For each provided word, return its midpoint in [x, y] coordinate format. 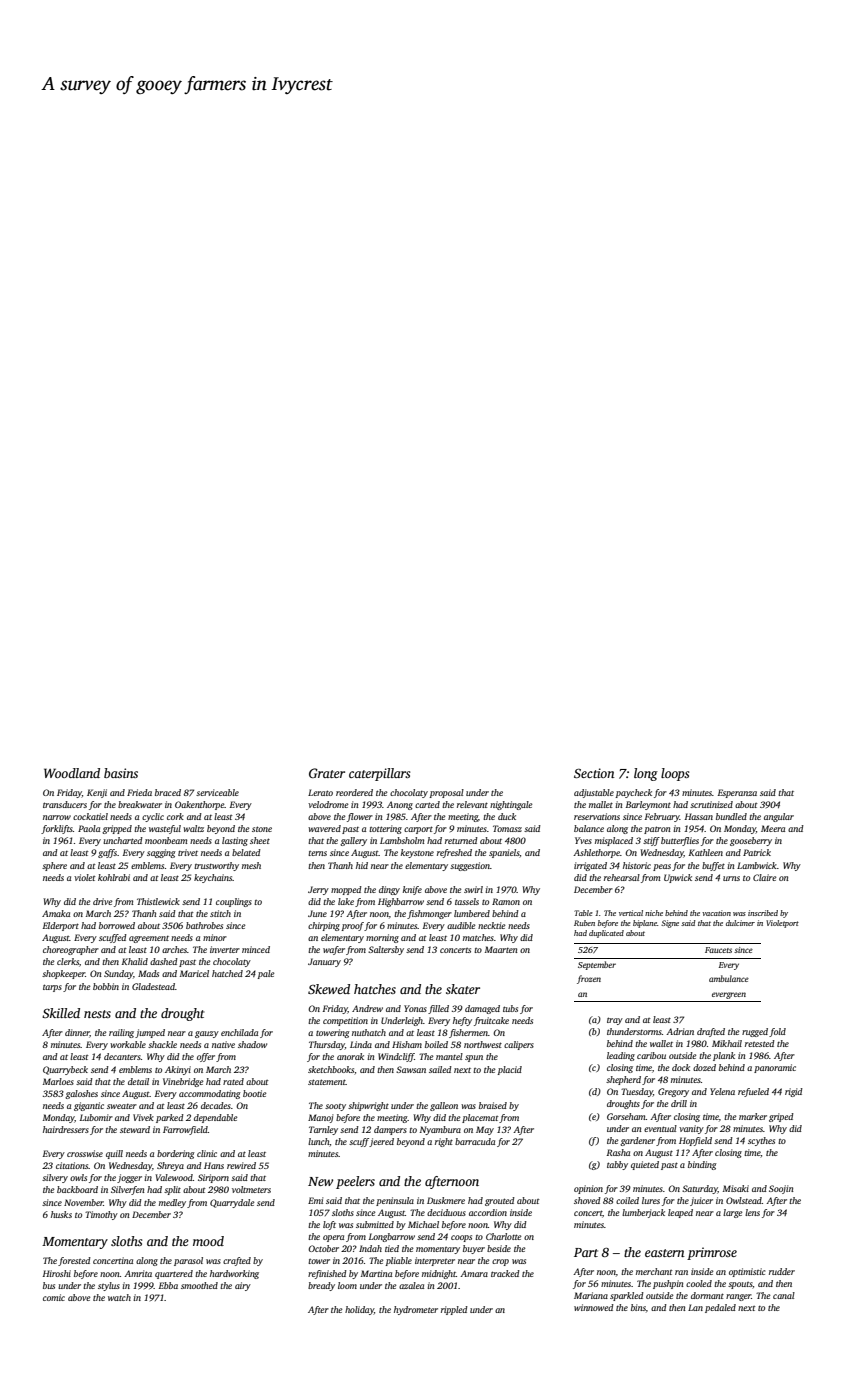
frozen [589, 979]
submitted [375, 1224]
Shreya [170, 1166]
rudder [782, 1271]
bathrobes [204, 925]
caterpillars [379, 774]
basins [121, 773]
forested [74, 1261]
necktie [492, 925]
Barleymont [648, 805]
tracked [505, 1273]
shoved [587, 1200]
